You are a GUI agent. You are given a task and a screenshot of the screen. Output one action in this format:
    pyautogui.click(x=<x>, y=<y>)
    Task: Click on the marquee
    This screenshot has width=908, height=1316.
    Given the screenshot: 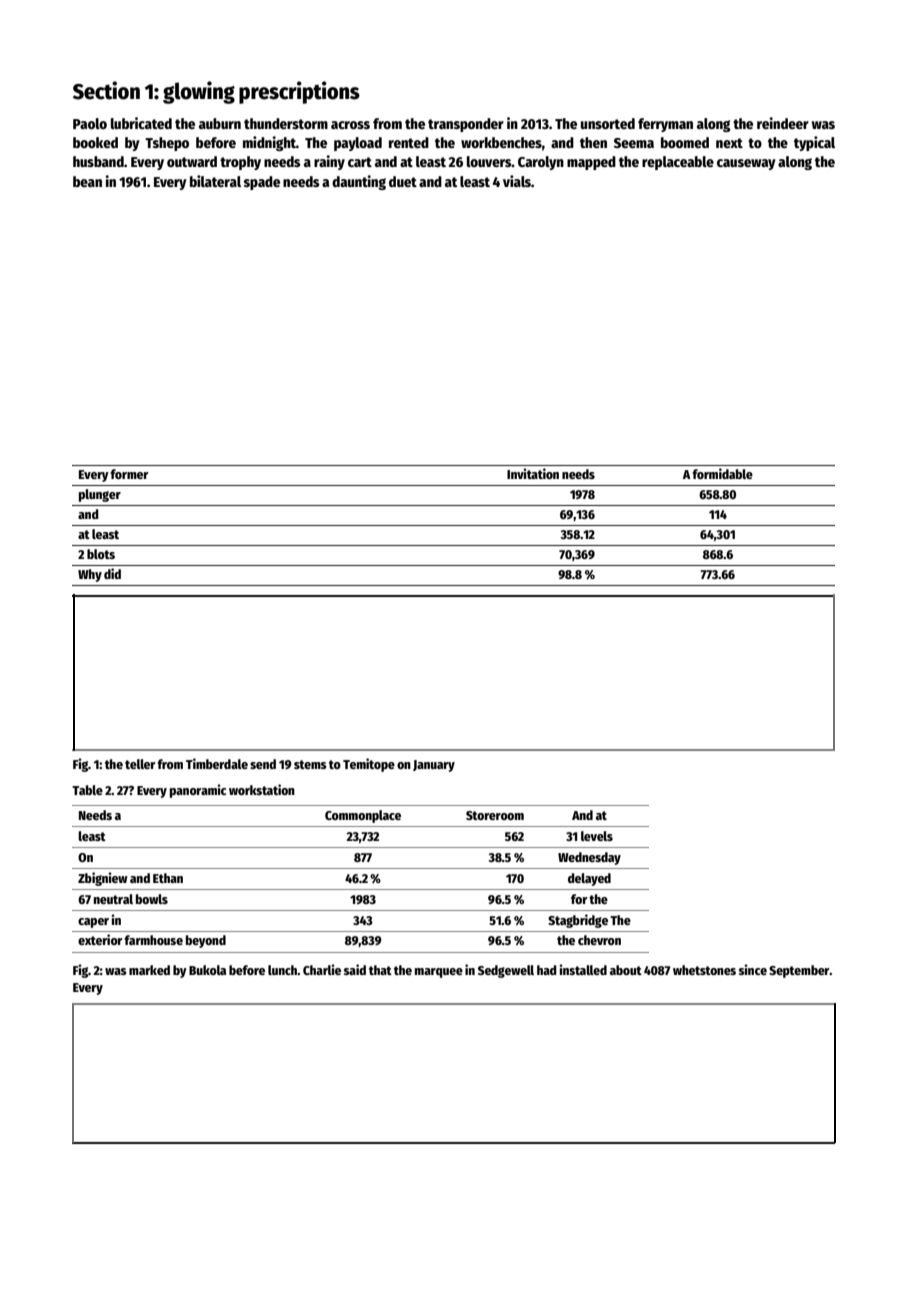 What is the action you would take?
    pyautogui.click(x=439, y=973)
